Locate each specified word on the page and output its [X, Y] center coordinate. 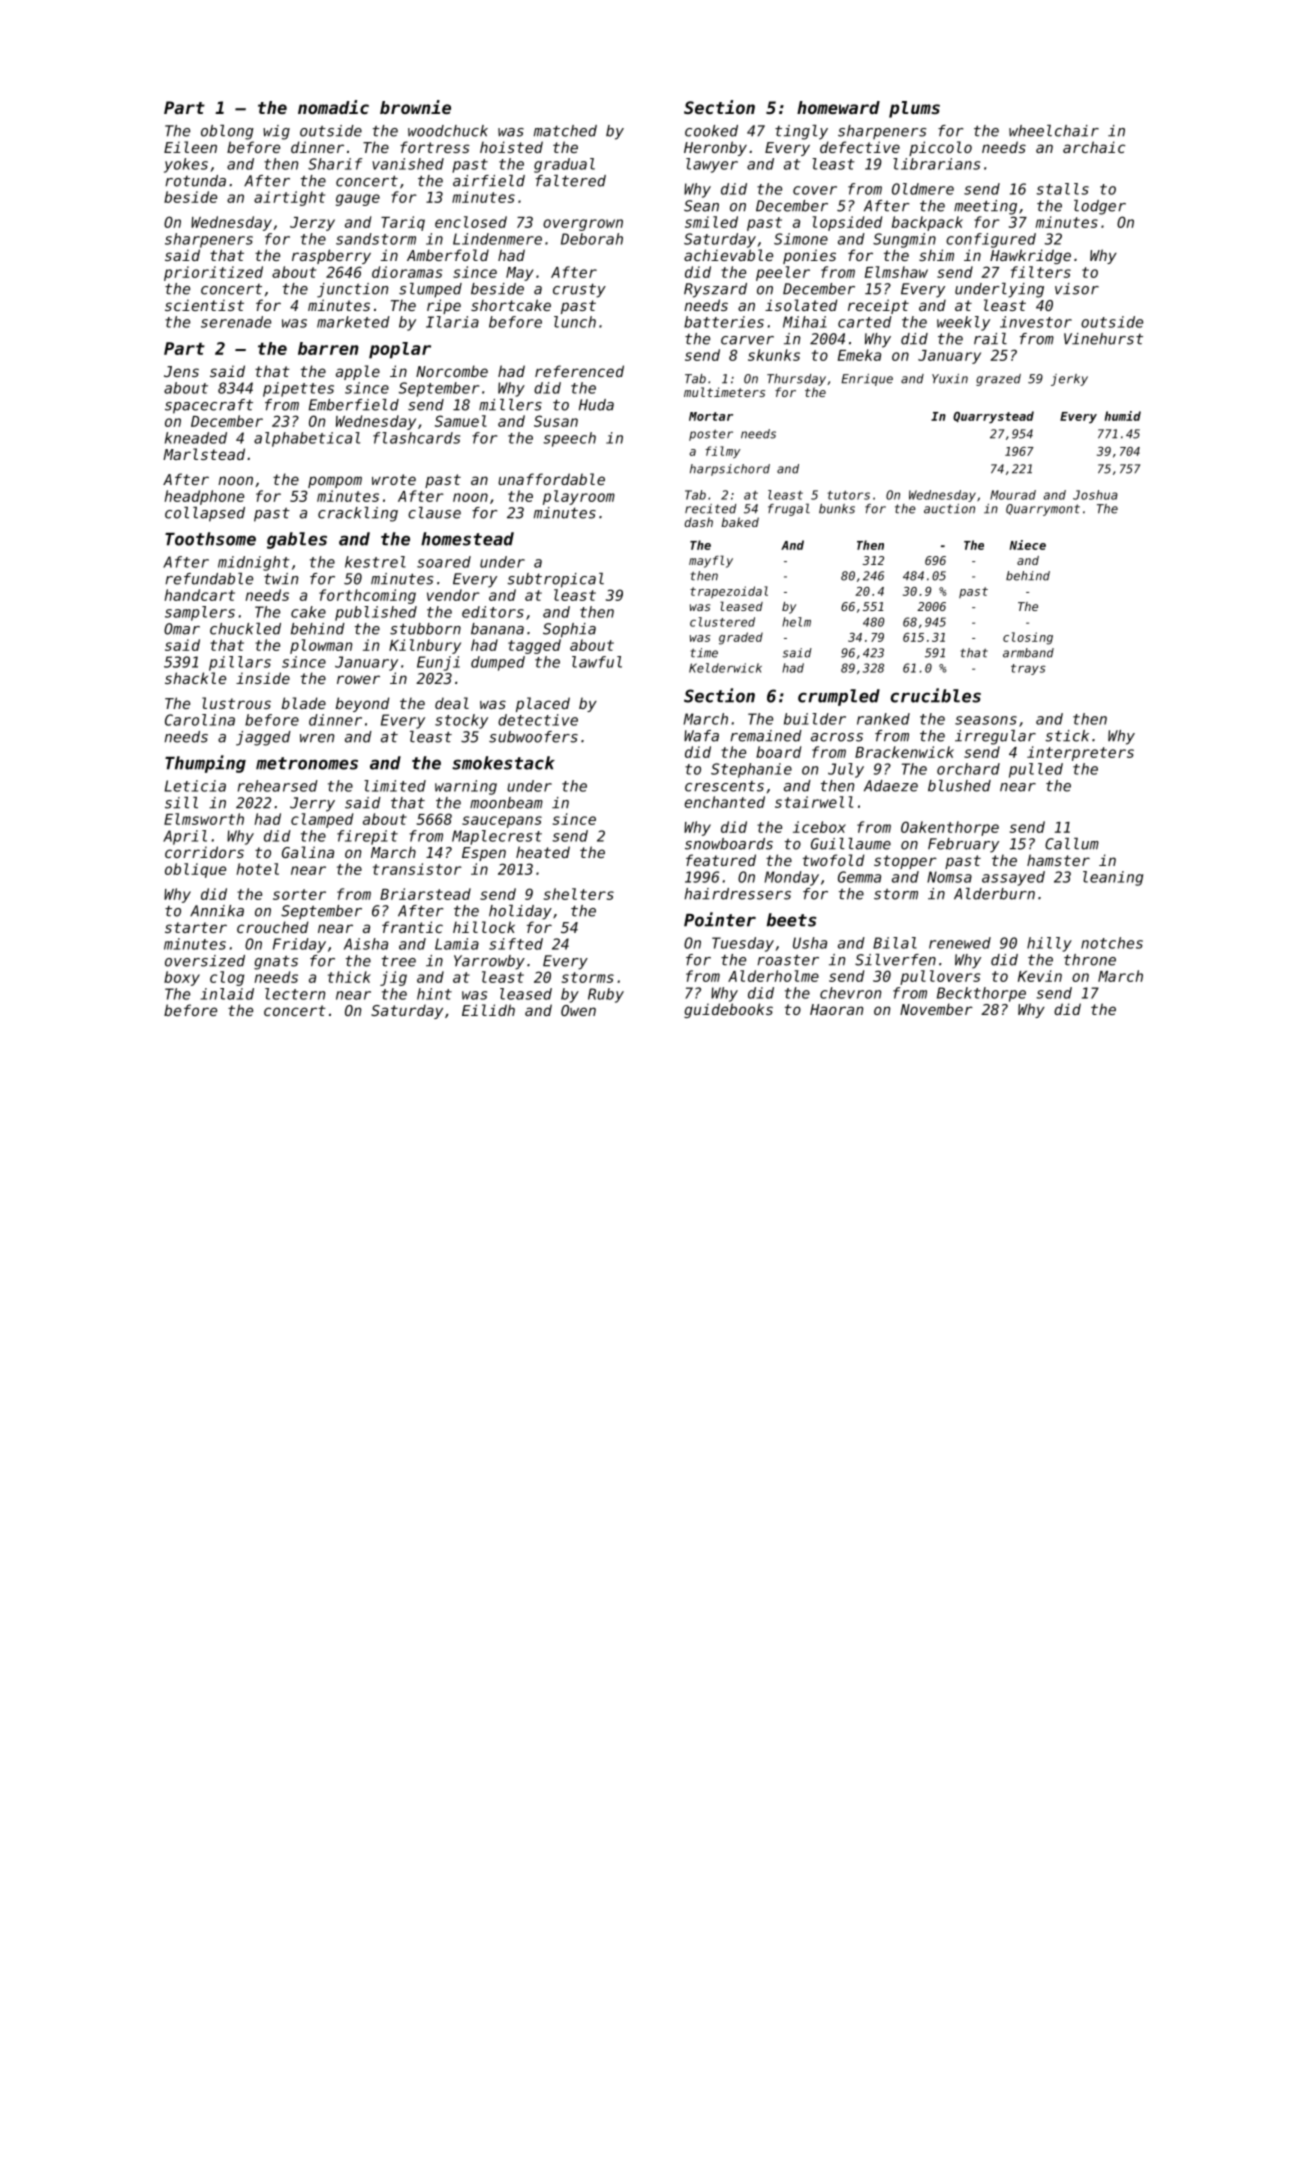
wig [276, 132]
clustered [722, 622]
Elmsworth [204, 819]
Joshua [1095, 495]
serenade [236, 322]
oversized [205, 961]
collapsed [205, 514]
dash [699, 522]
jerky [1069, 380]
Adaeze [891, 786]
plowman [321, 646]
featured [721, 860]
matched [565, 131]
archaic [1094, 147]
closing [1028, 638]
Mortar [711, 416]
